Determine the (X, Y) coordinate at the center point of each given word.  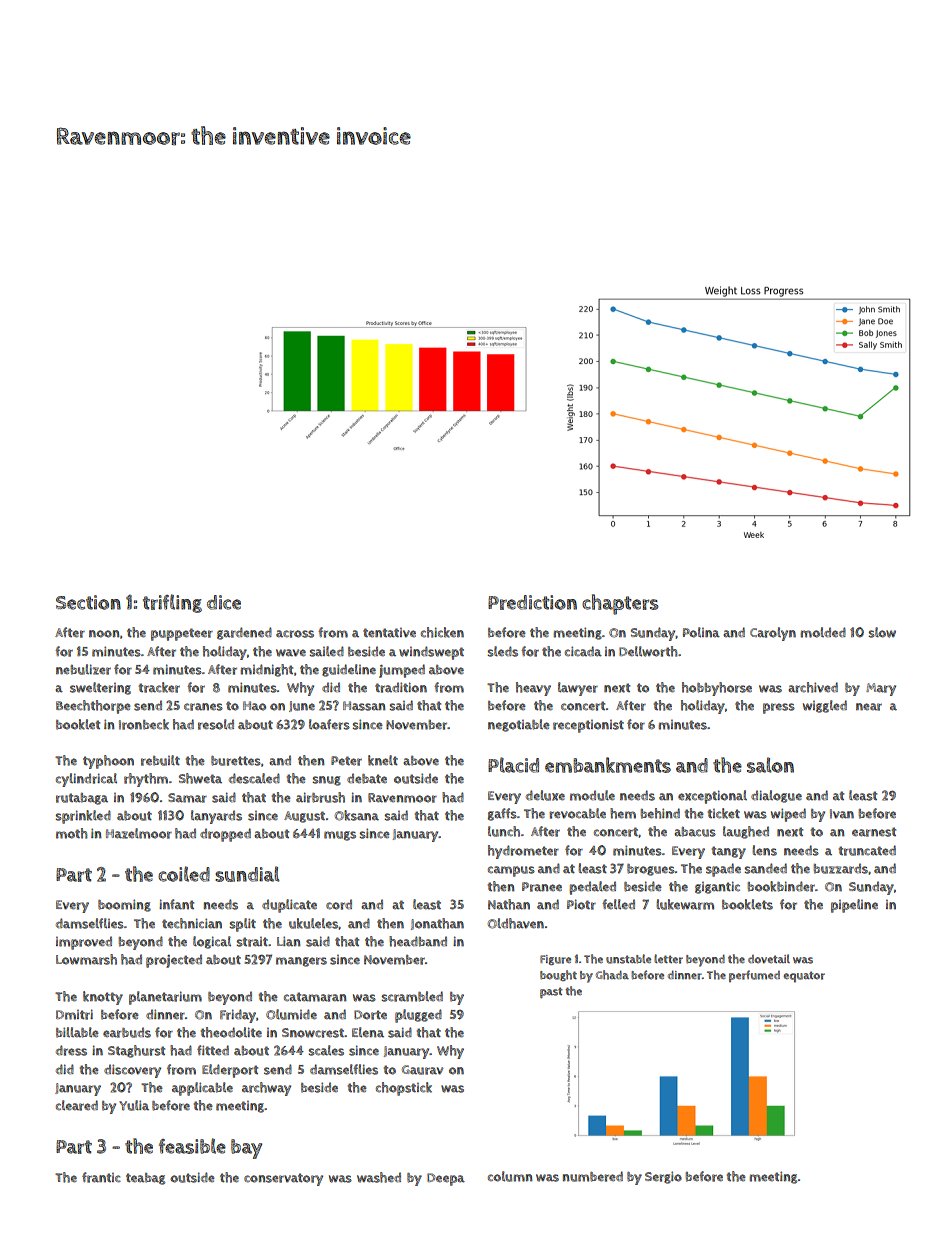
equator (804, 977)
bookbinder (781, 886)
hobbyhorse (717, 689)
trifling (172, 603)
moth (71, 833)
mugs (340, 836)
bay (246, 1149)
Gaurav (422, 1070)
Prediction (532, 602)
